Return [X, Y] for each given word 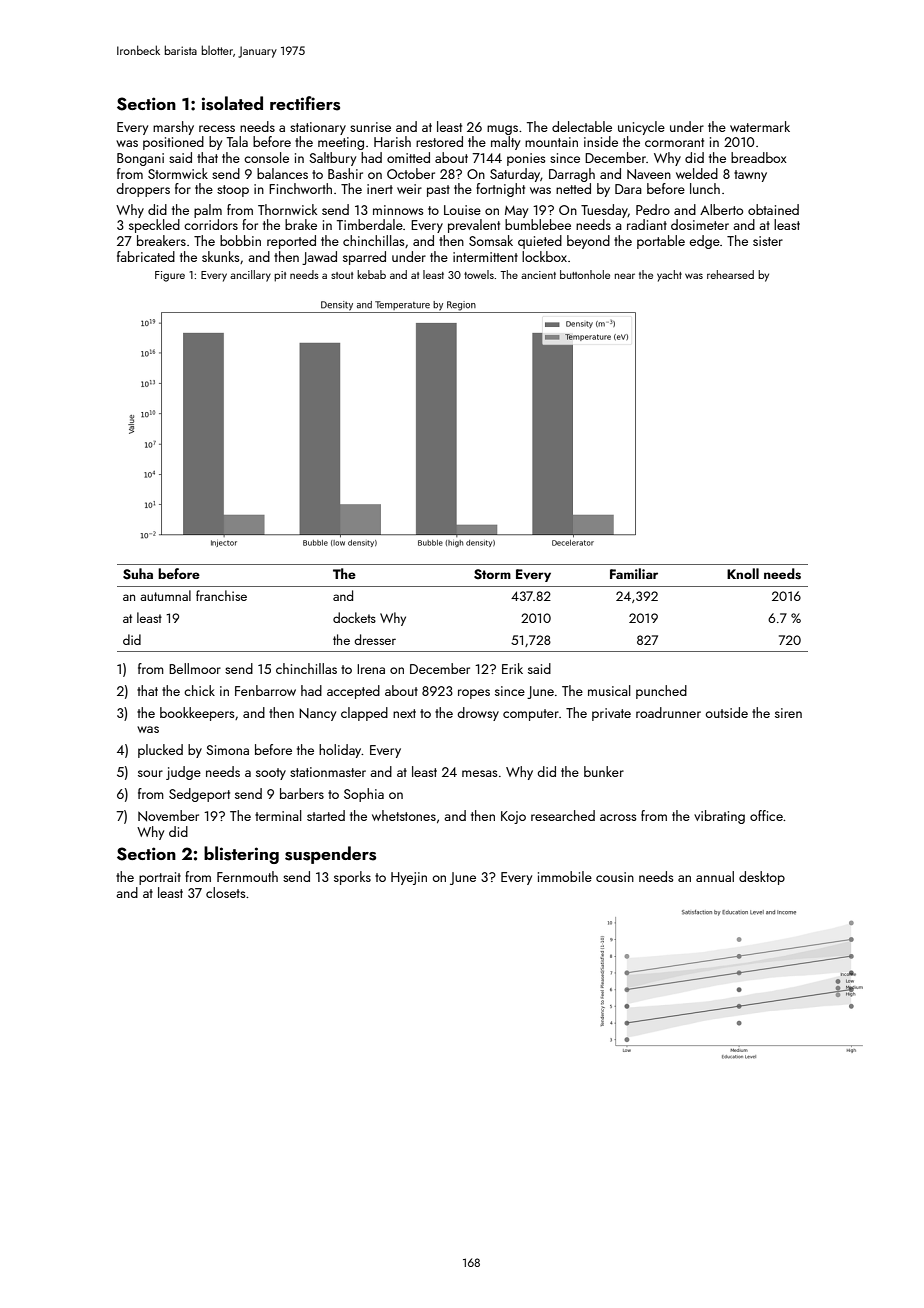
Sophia [364, 795]
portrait [160, 878]
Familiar [634, 573]
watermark [760, 126]
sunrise [370, 127]
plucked [160, 751]
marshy [173, 128]
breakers [161, 240]
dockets [354, 617]
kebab [371, 274]
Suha [138, 574]
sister [768, 241]
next [404, 713]
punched [661, 692]
